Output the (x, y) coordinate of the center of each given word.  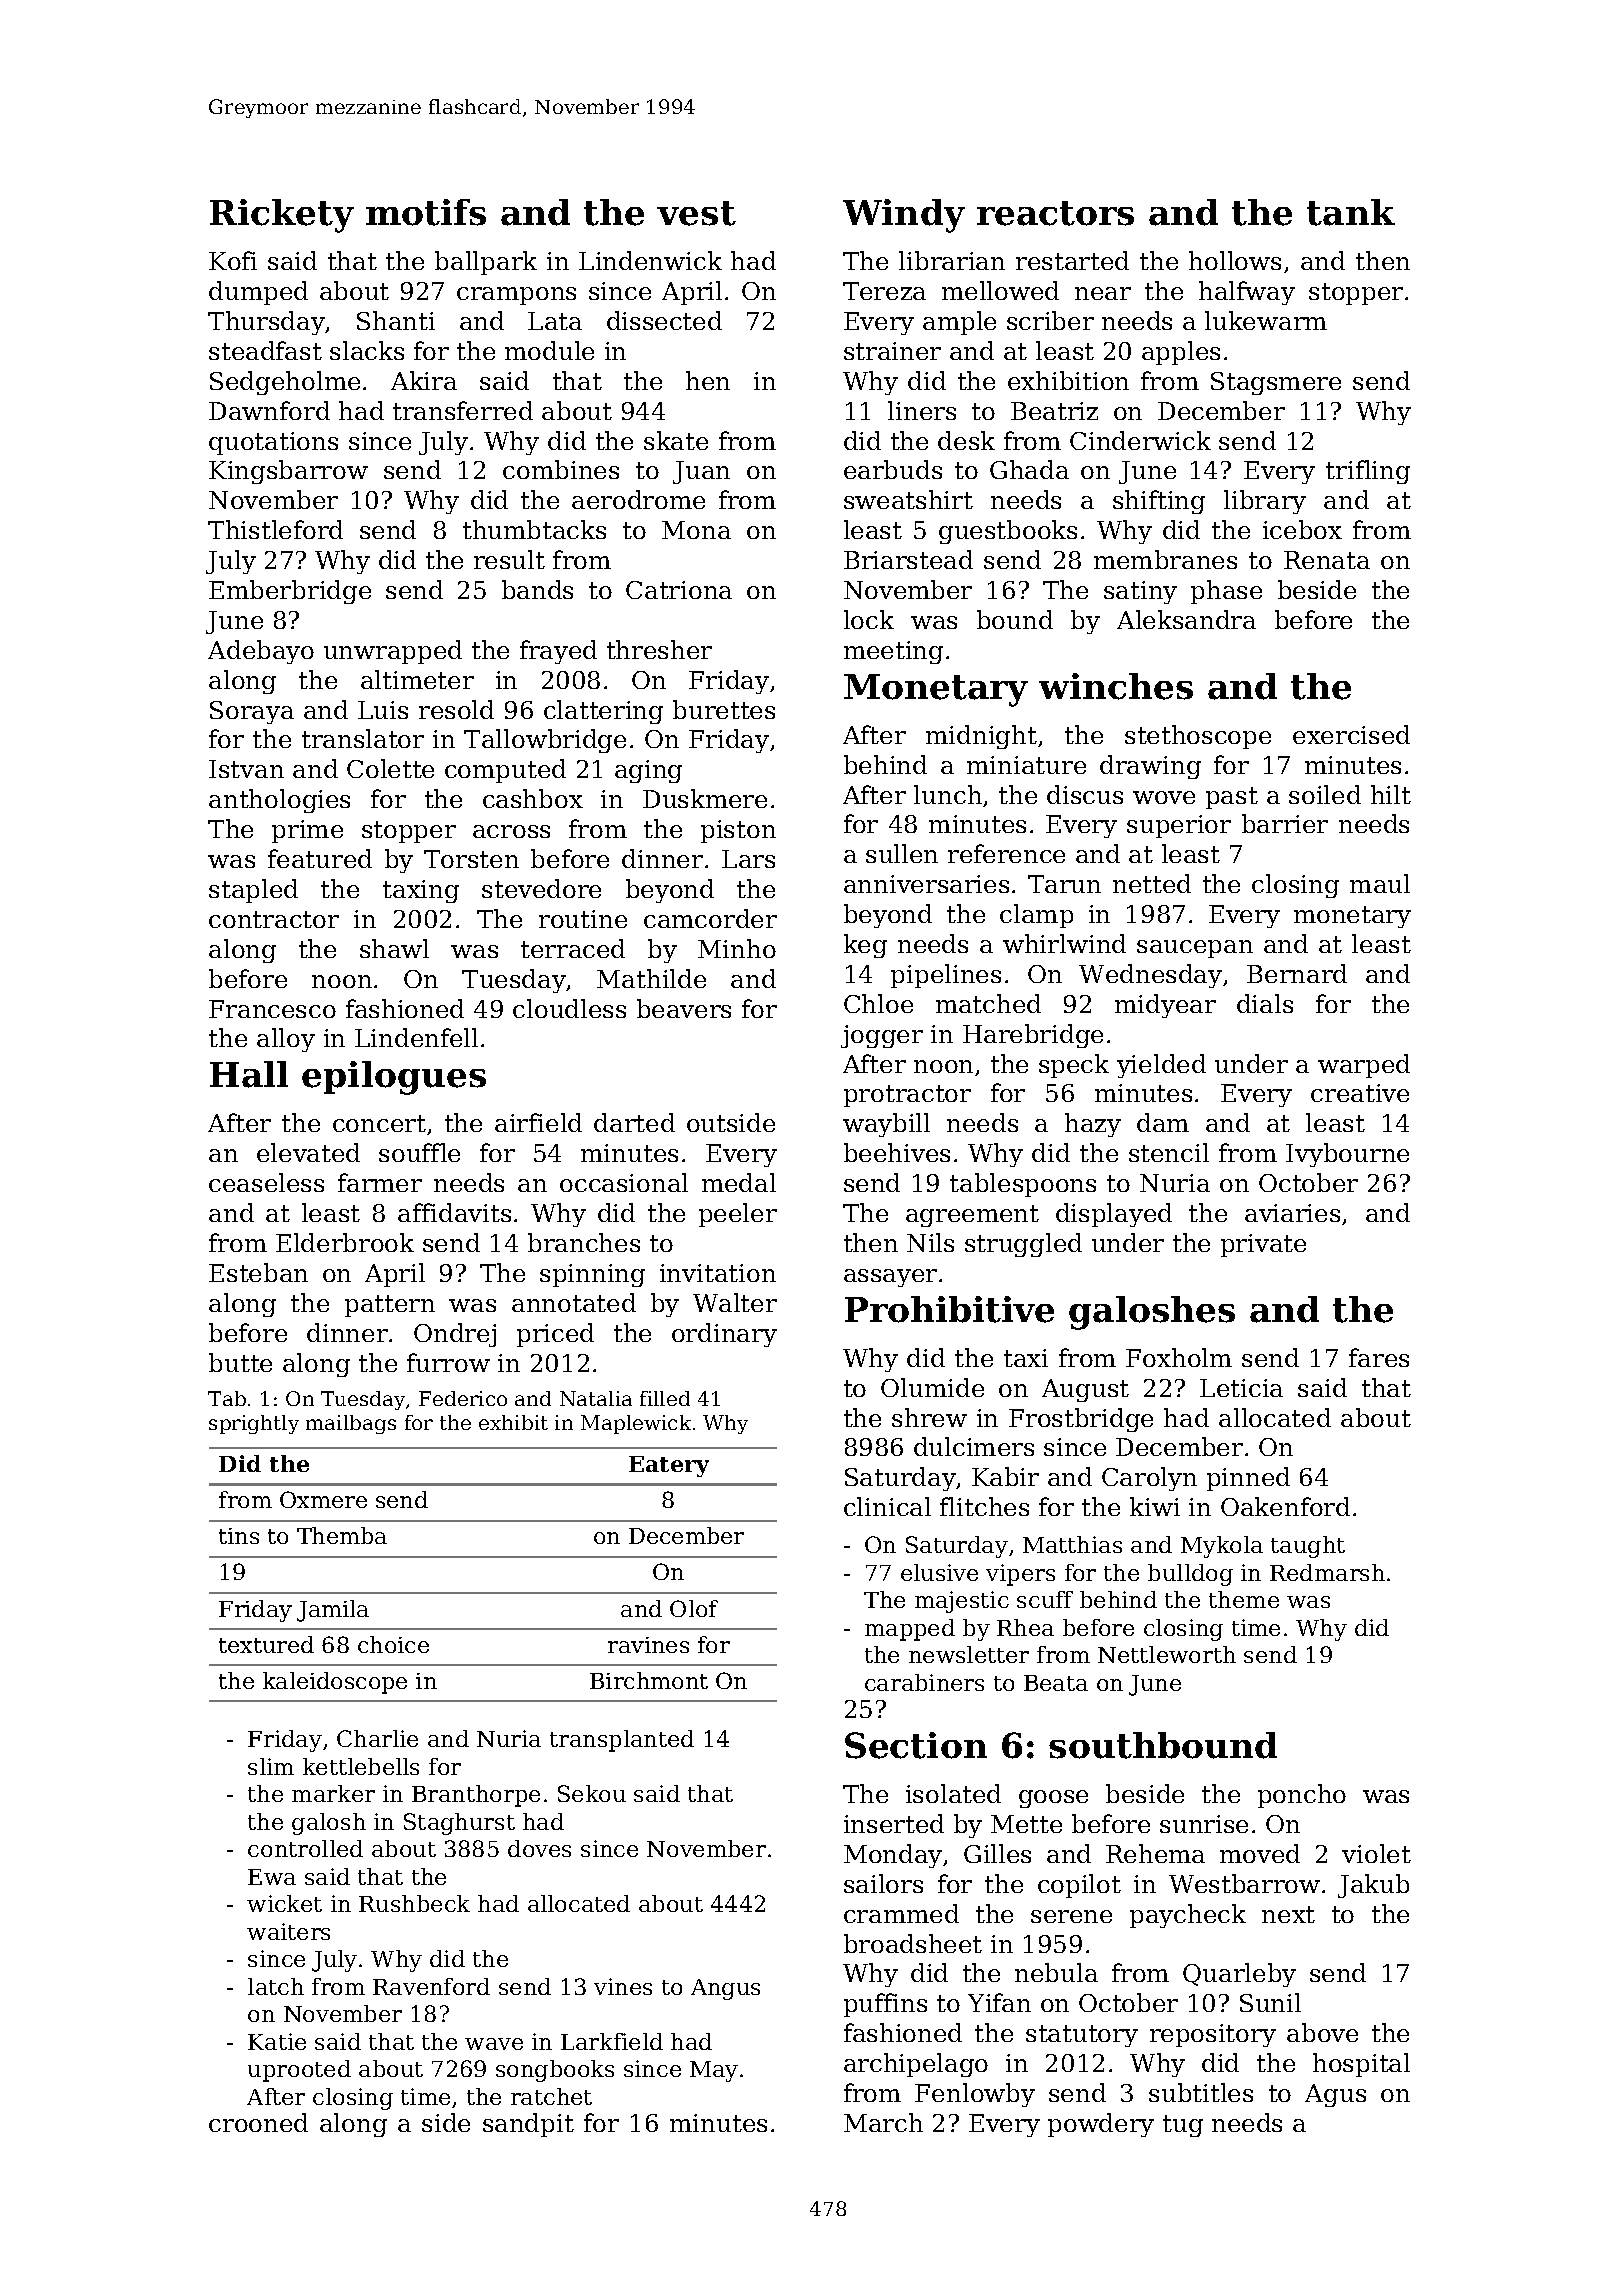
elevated (308, 1152)
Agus (1335, 2095)
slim (271, 1766)
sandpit (528, 2125)
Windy (904, 216)
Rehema (1155, 1853)
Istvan (246, 769)
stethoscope (1198, 737)
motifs (426, 212)
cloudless (569, 1008)
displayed (1114, 1215)
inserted (894, 1823)
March (883, 2122)
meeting (893, 652)
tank (1351, 212)
